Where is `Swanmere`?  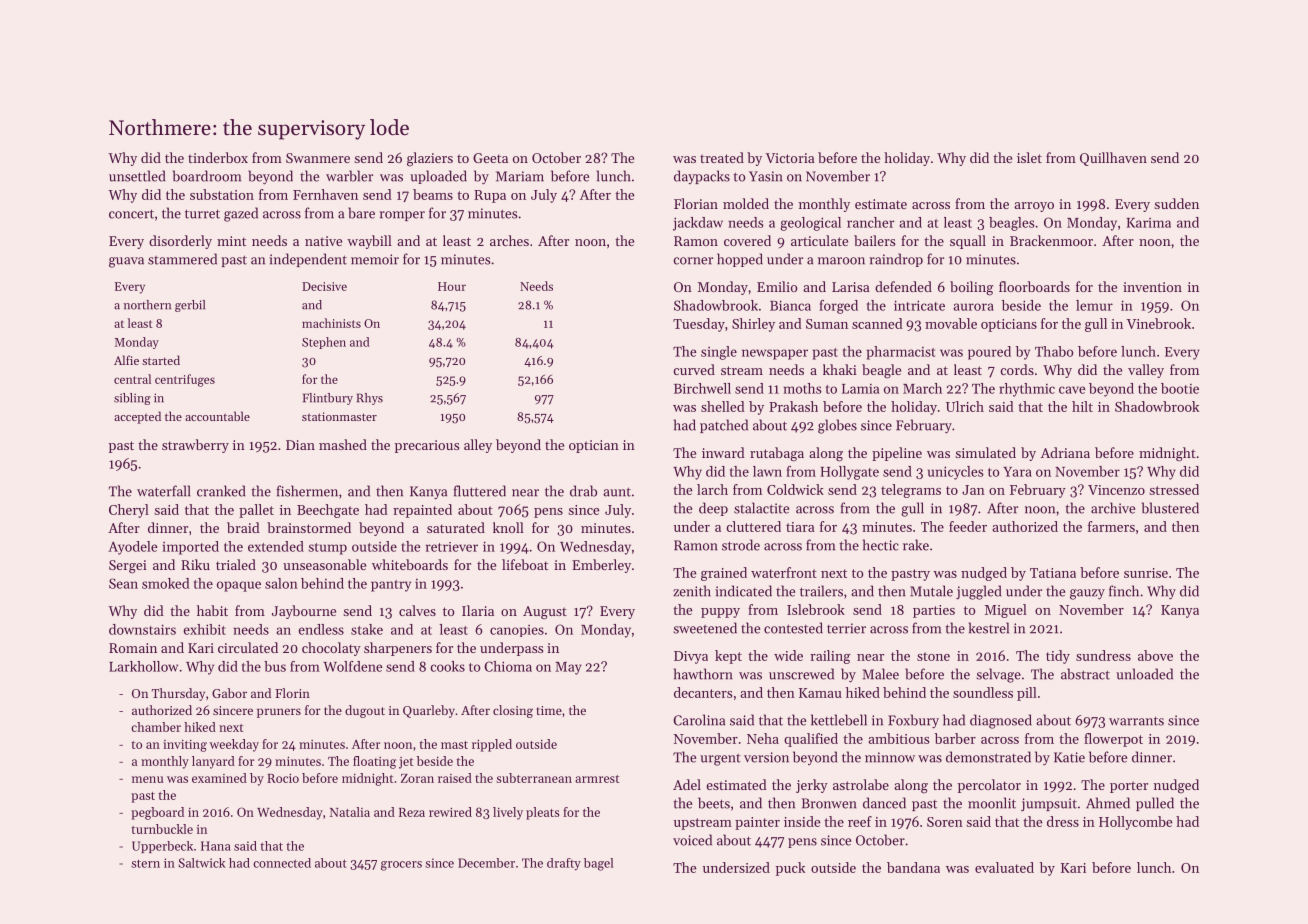
Swanmere is located at coordinates (318, 158).
